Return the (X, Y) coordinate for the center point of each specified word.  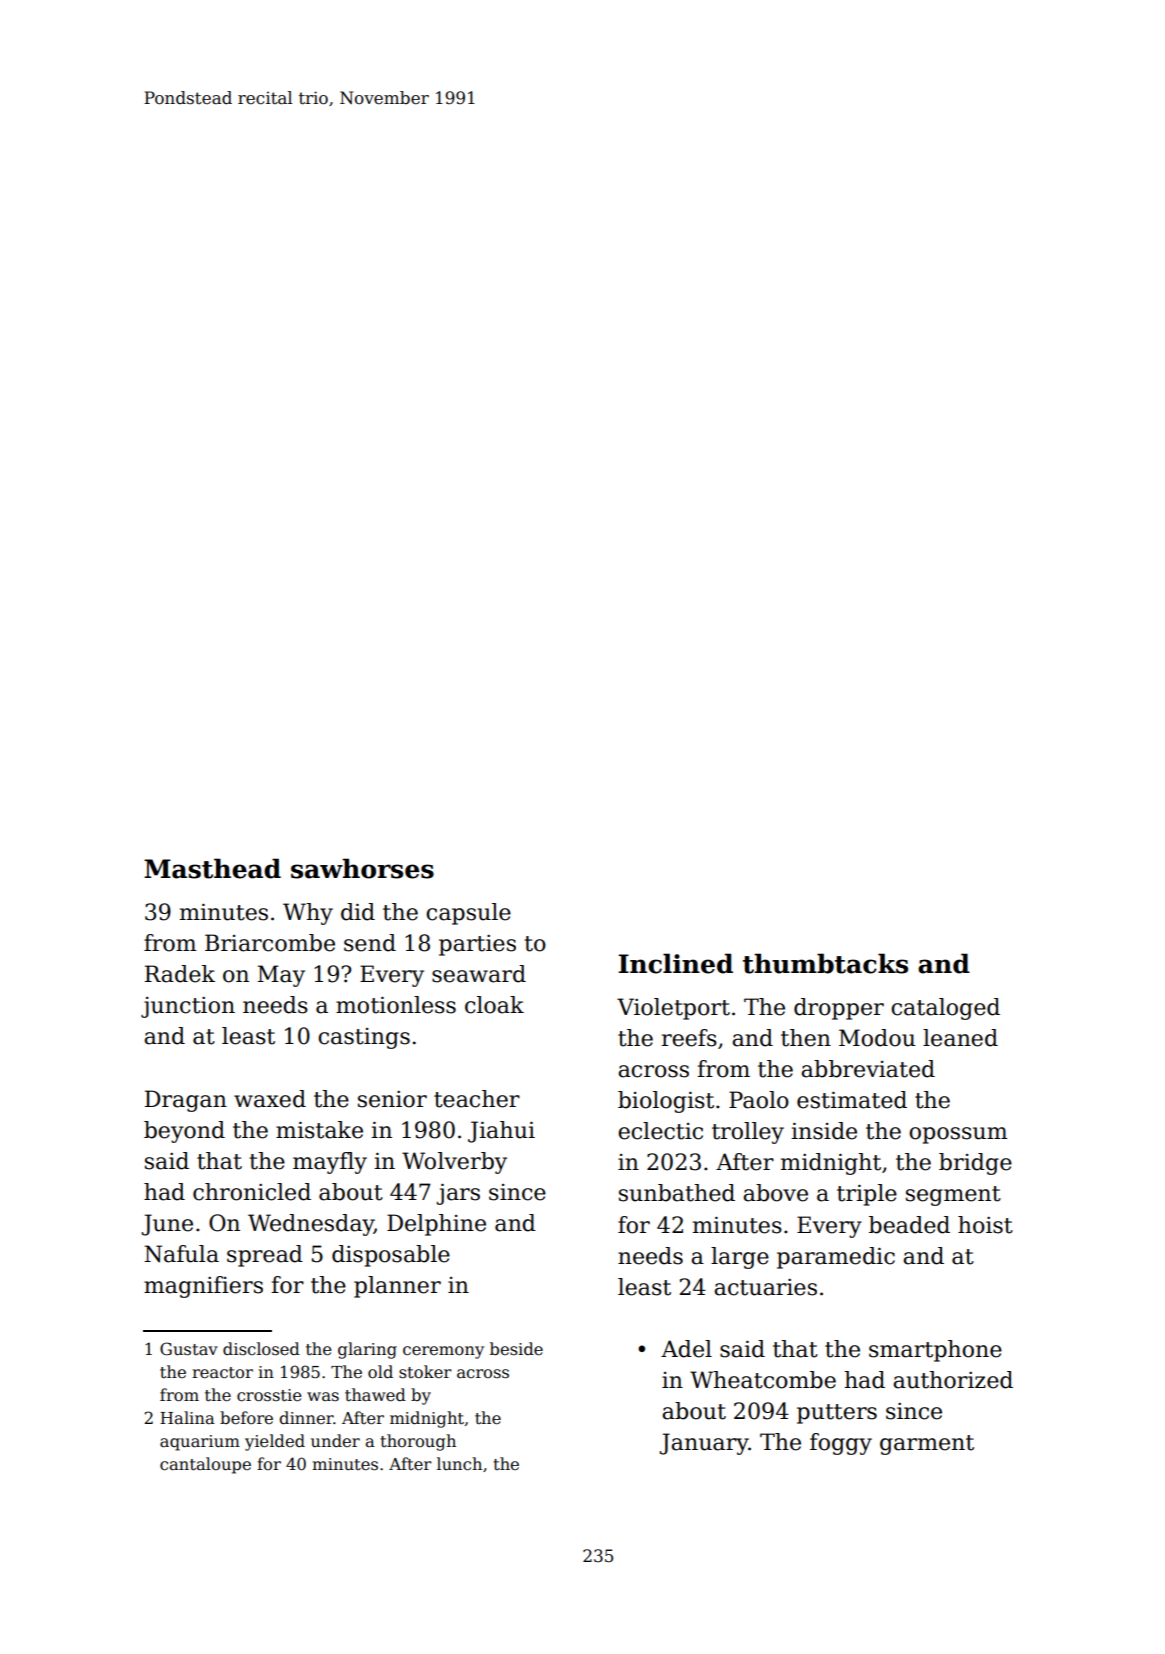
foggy (841, 1444)
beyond (184, 1132)
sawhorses (362, 868)
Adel (686, 1349)
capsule (468, 914)
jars (458, 1194)
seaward (479, 974)
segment (953, 1196)
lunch (459, 1464)
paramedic (836, 1258)
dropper (839, 1009)
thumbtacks (825, 963)
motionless (396, 1005)
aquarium (200, 1443)
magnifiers (203, 1287)
